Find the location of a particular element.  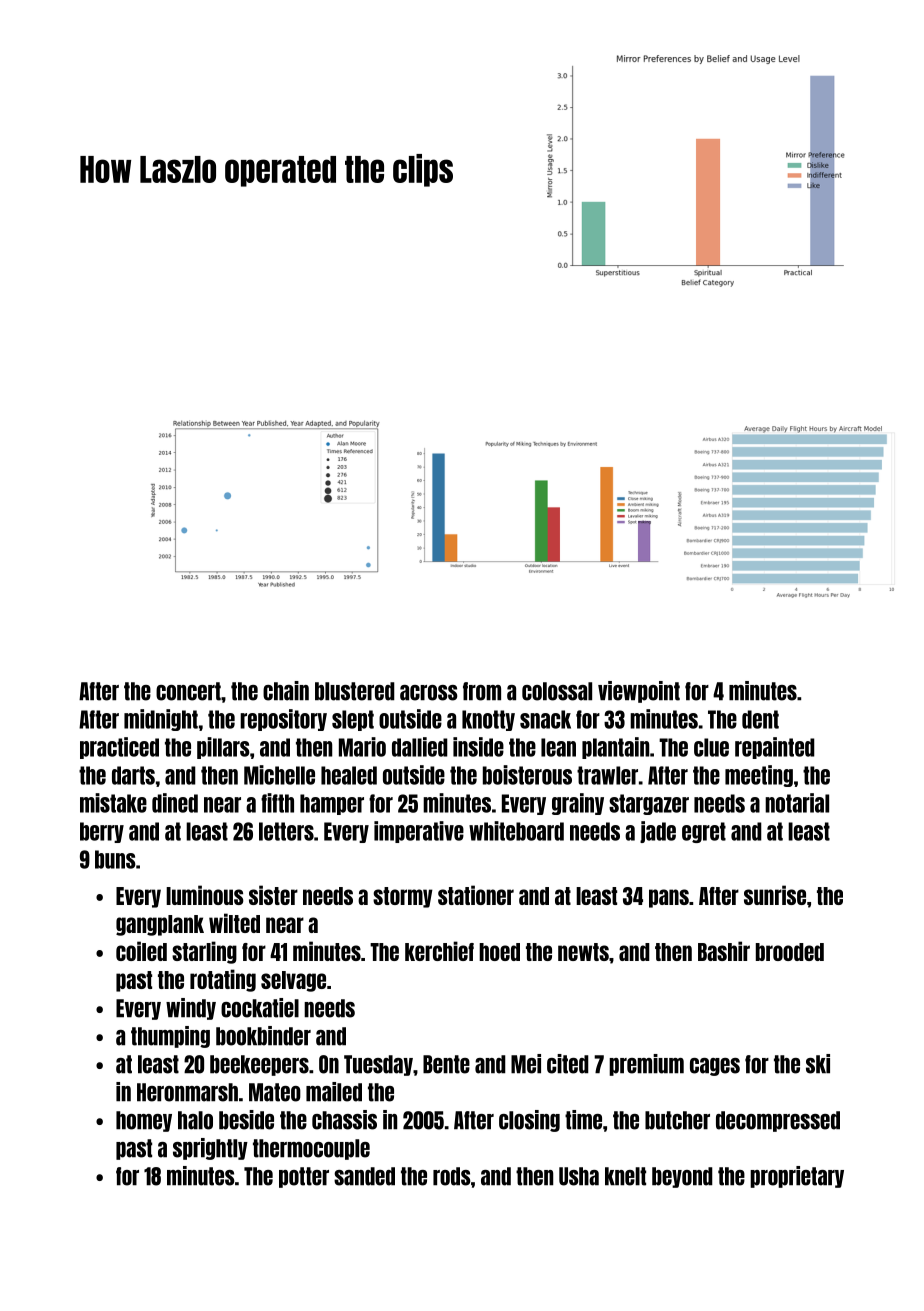

Usha is located at coordinates (579, 1176).
